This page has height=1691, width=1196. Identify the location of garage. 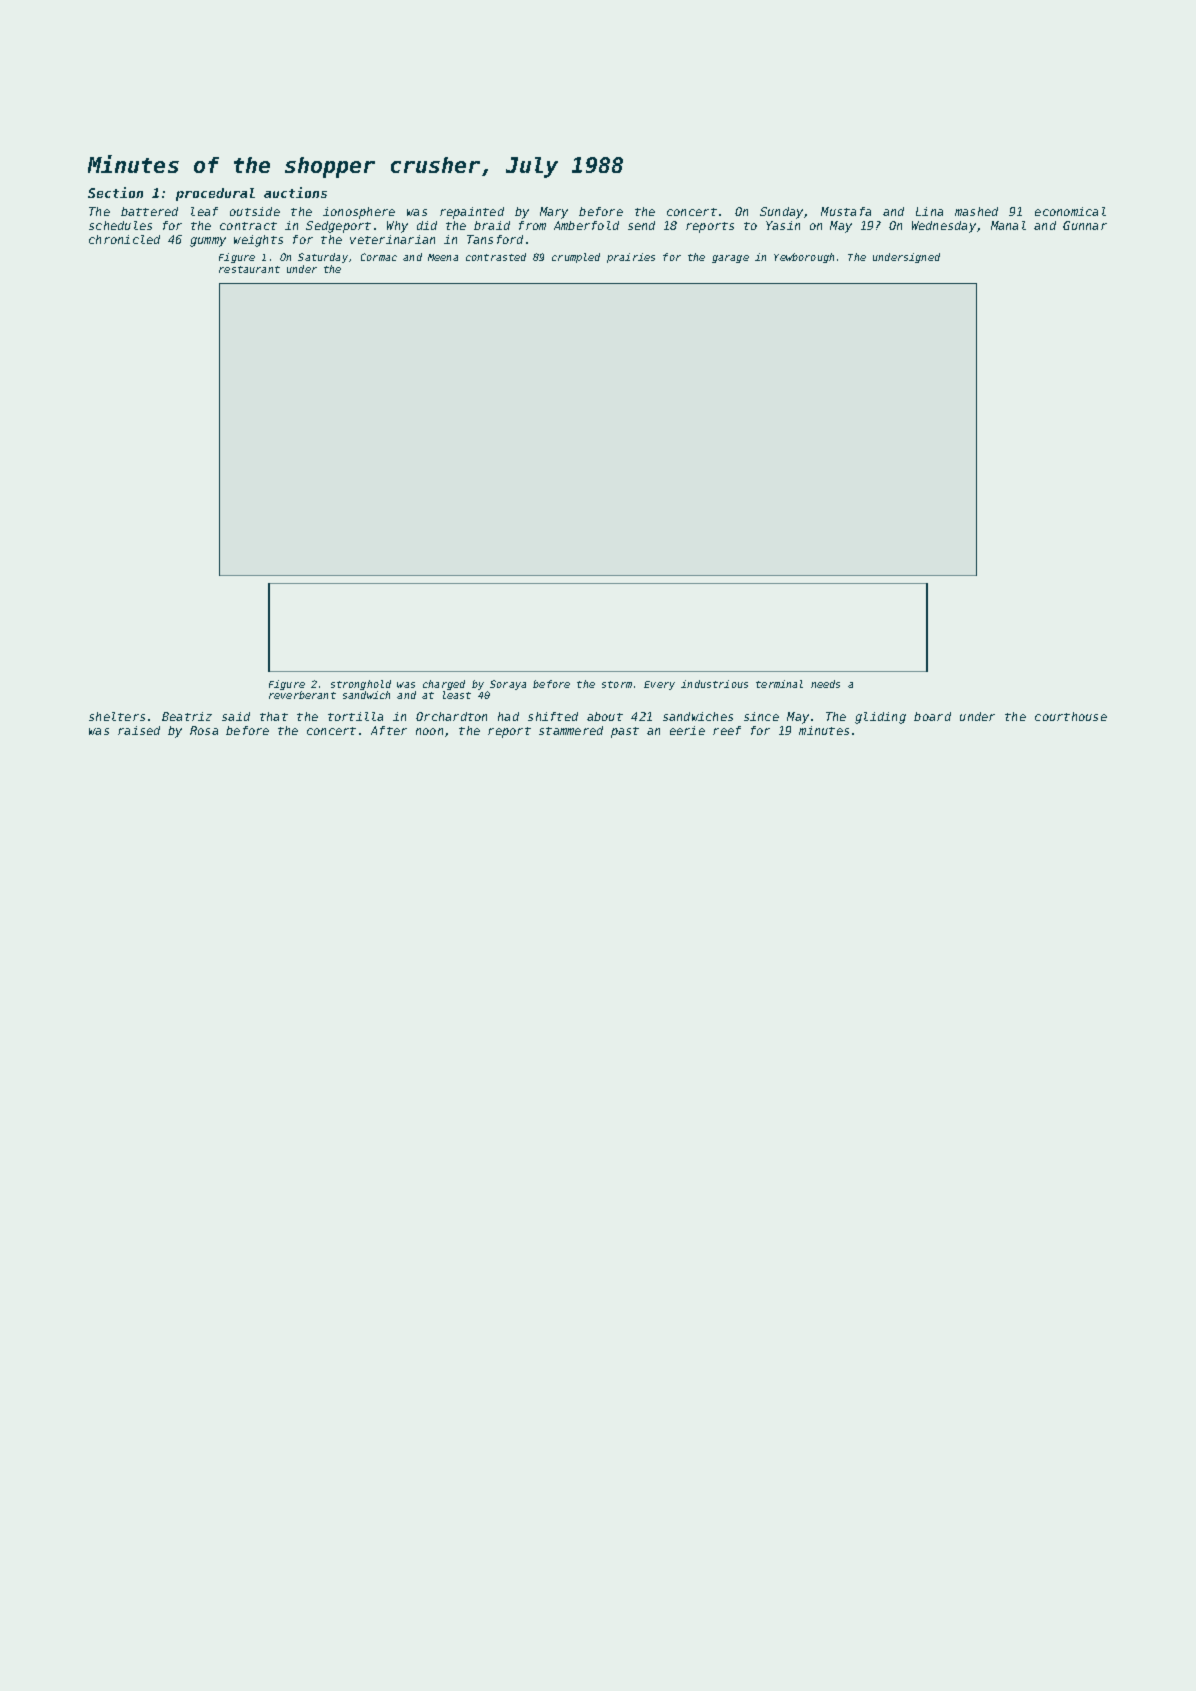
(730, 259).
